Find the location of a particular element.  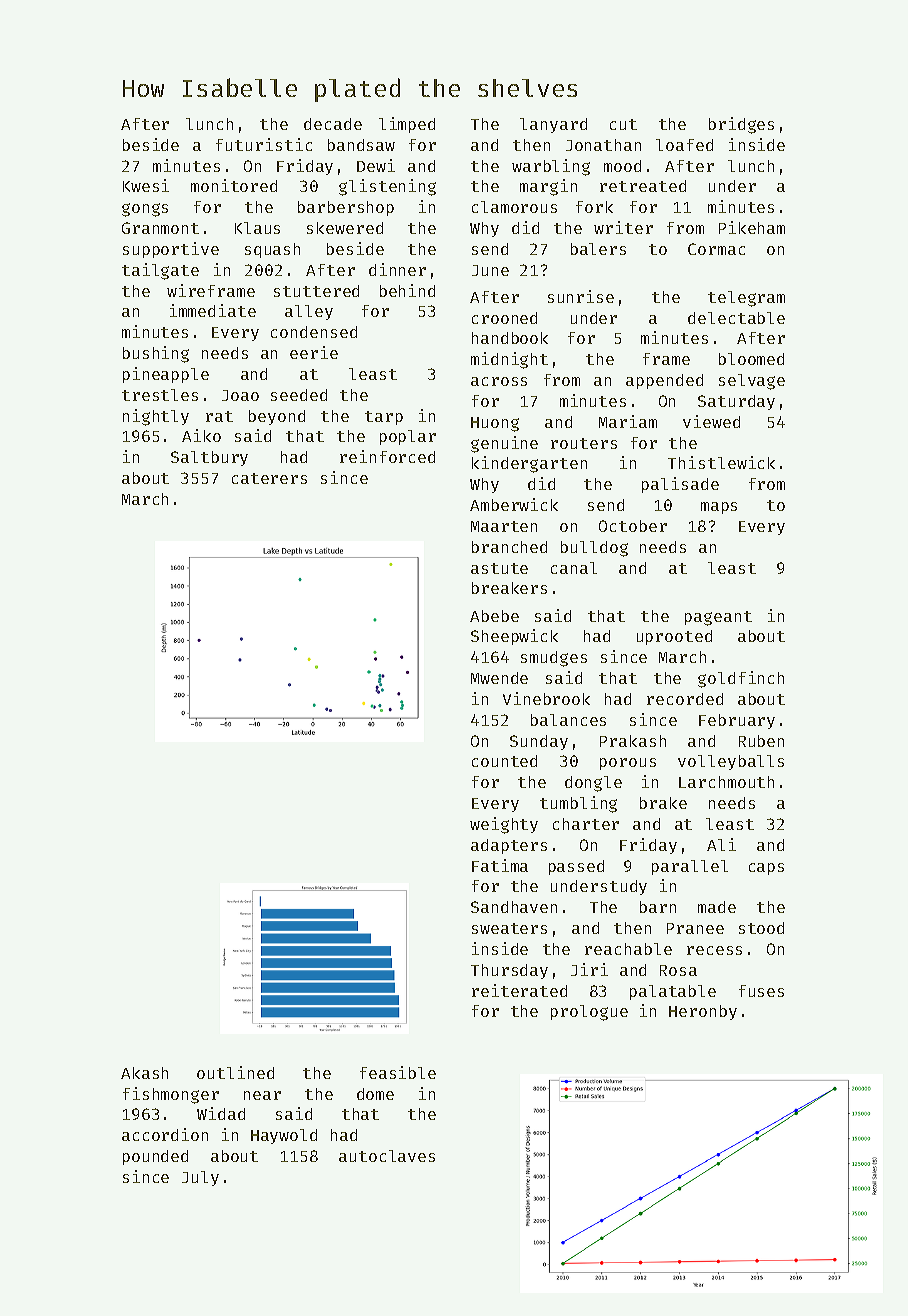

astute is located at coordinates (499, 568).
